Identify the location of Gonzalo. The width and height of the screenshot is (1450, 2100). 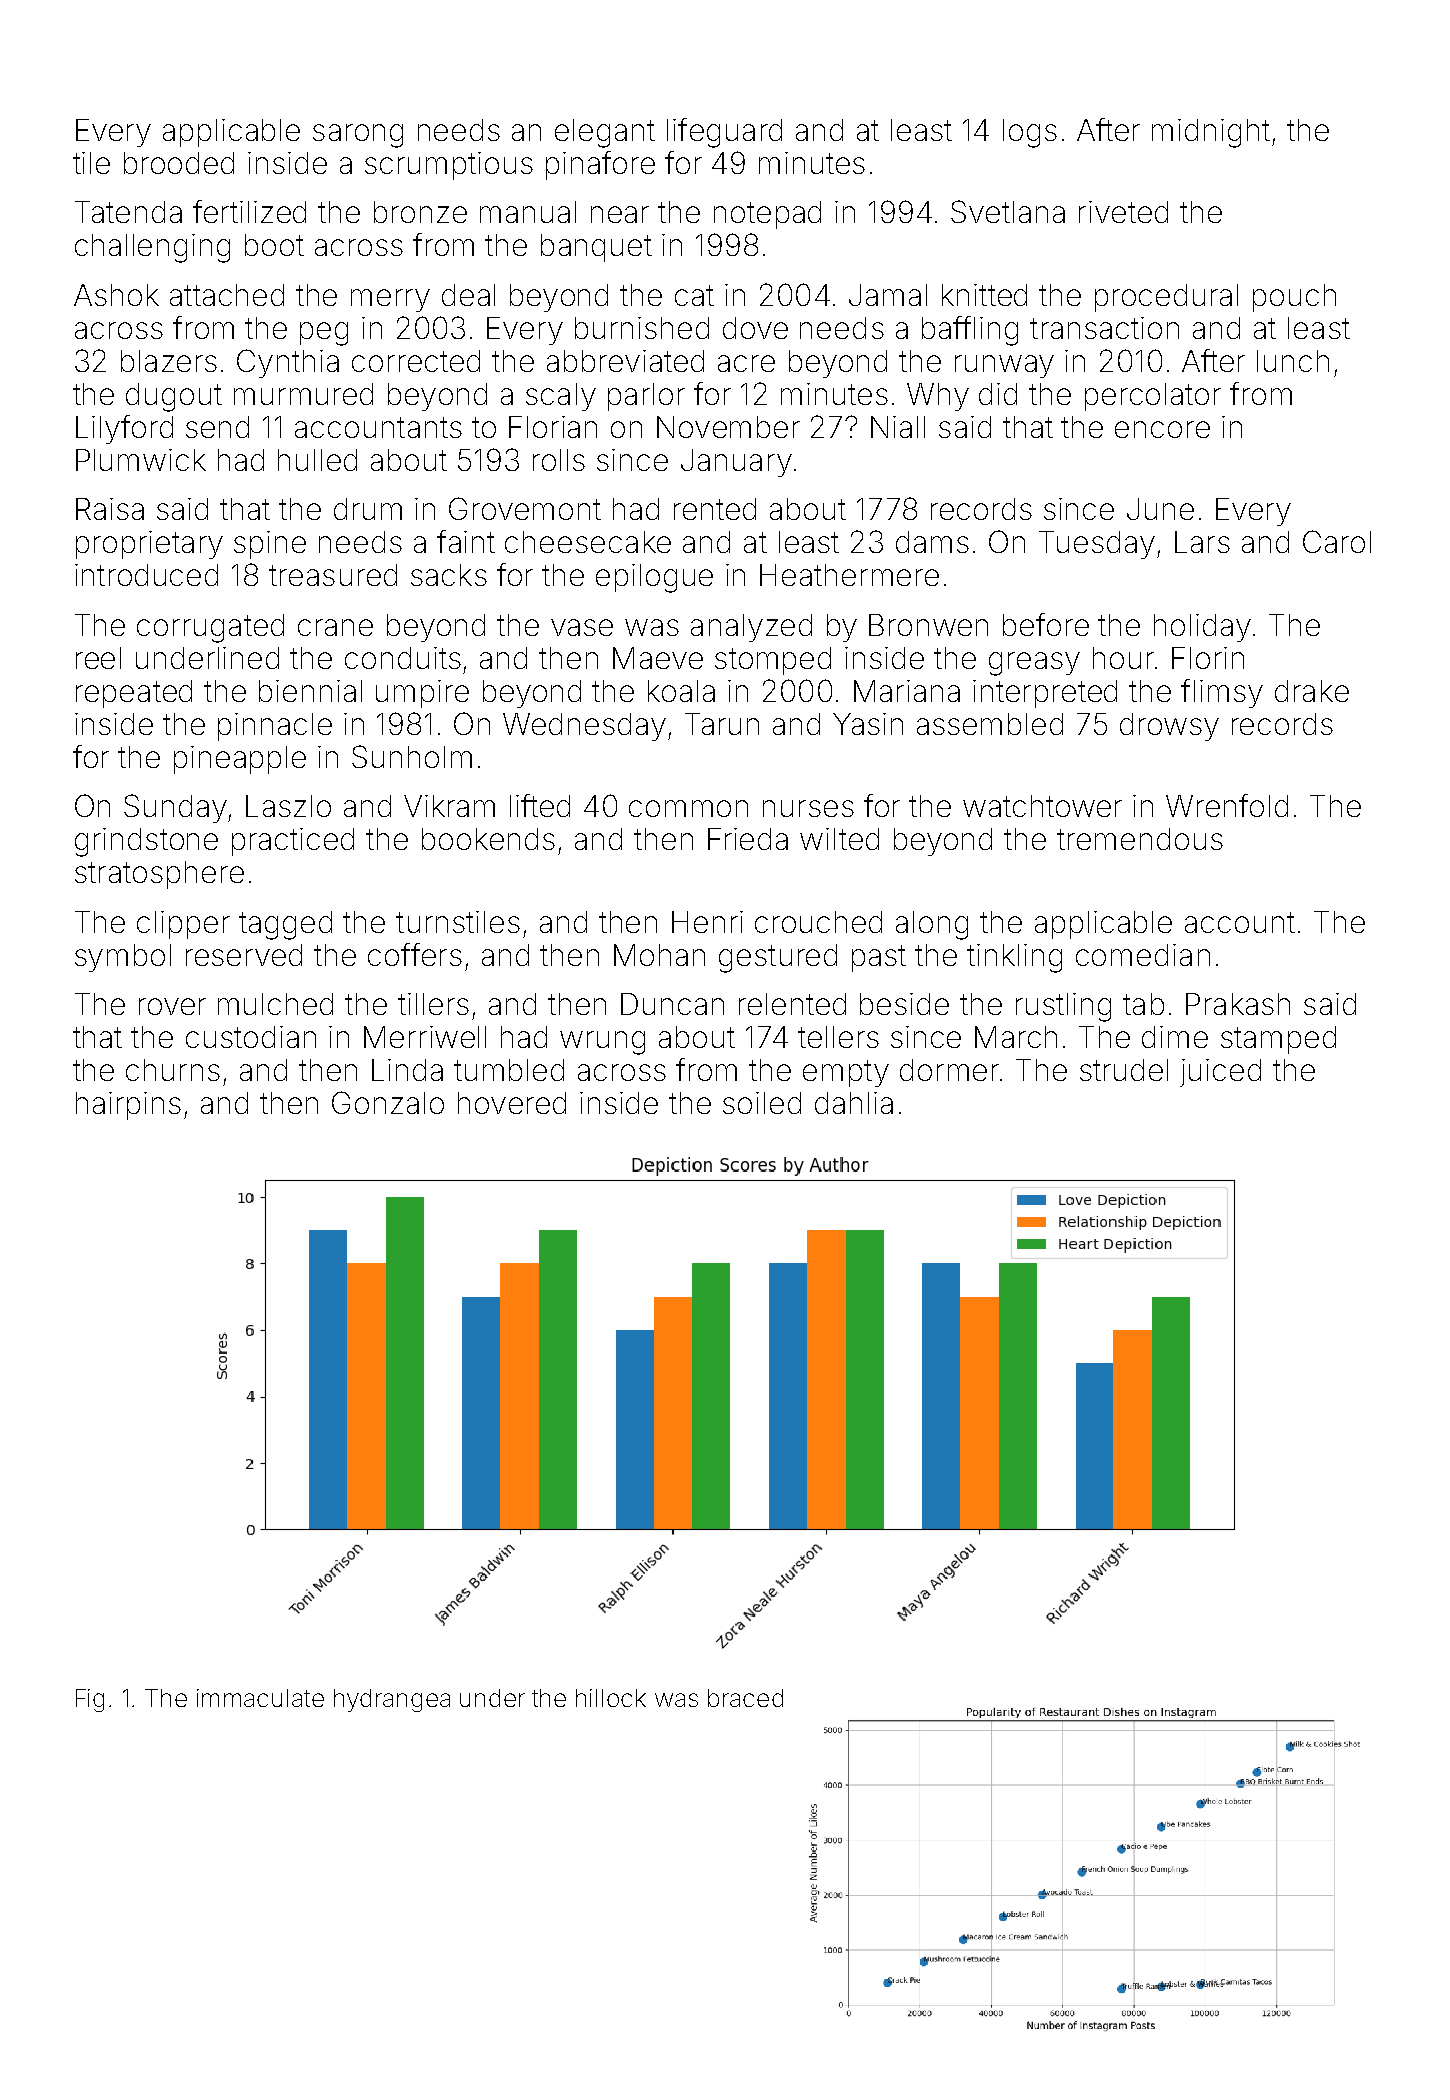
(388, 1102).
